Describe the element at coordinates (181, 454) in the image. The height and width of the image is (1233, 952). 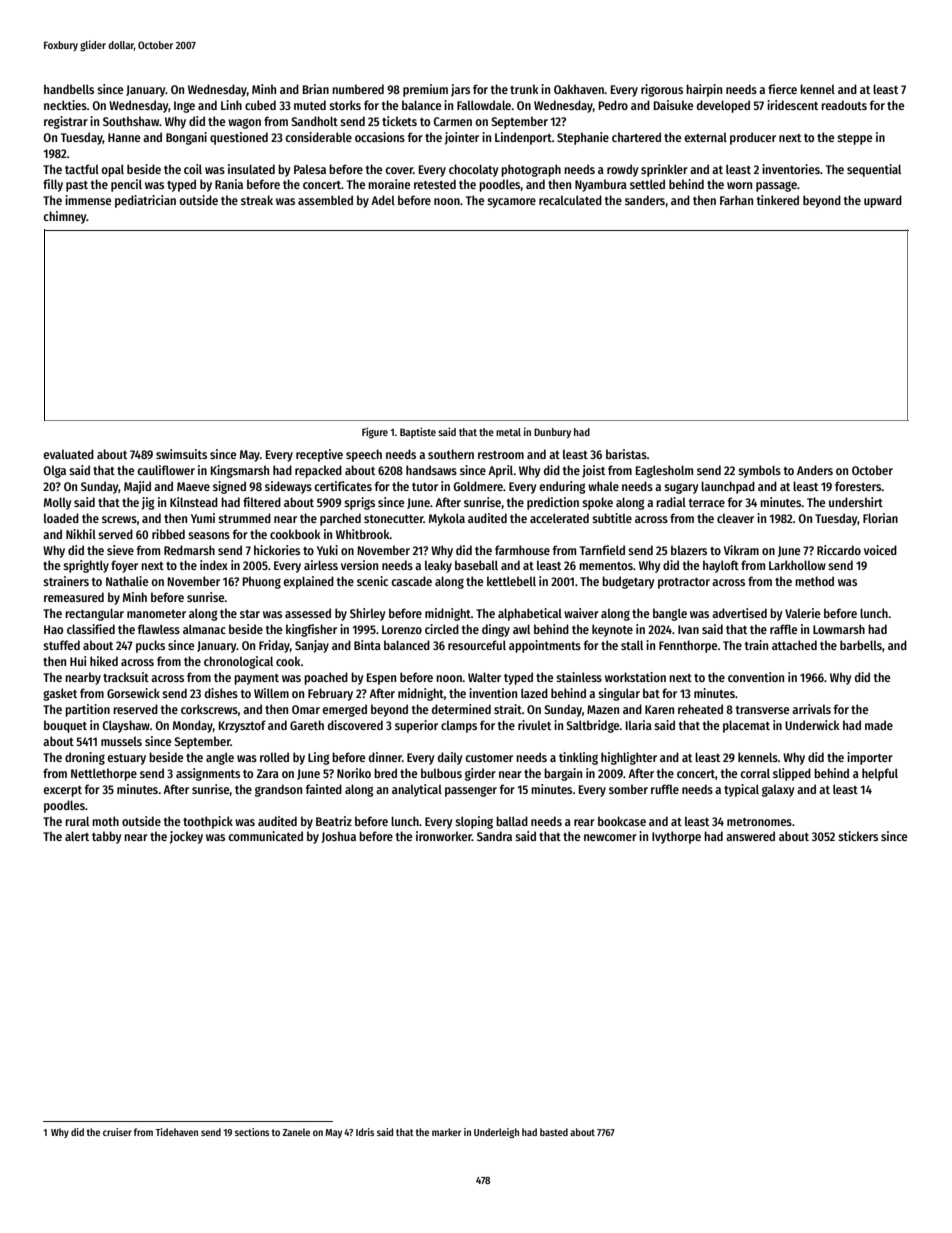
I see `swimsuits` at that location.
